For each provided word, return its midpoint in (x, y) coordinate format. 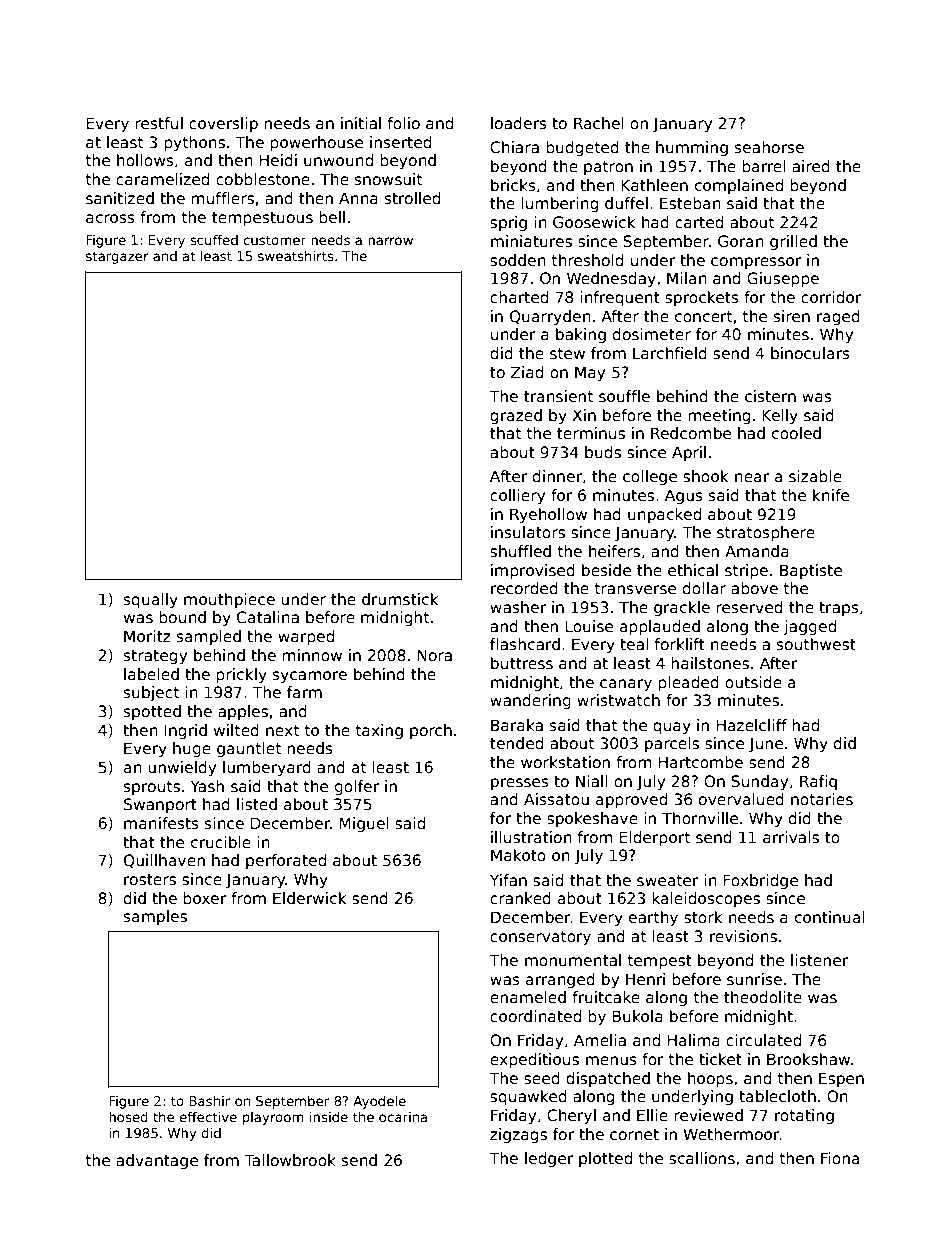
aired (811, 166)
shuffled (520, 551)
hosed (128, 1117)
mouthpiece (229, 600)
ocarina (403, 1117)
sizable (815, 476)
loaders (519, 123)
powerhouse (316, 143)
